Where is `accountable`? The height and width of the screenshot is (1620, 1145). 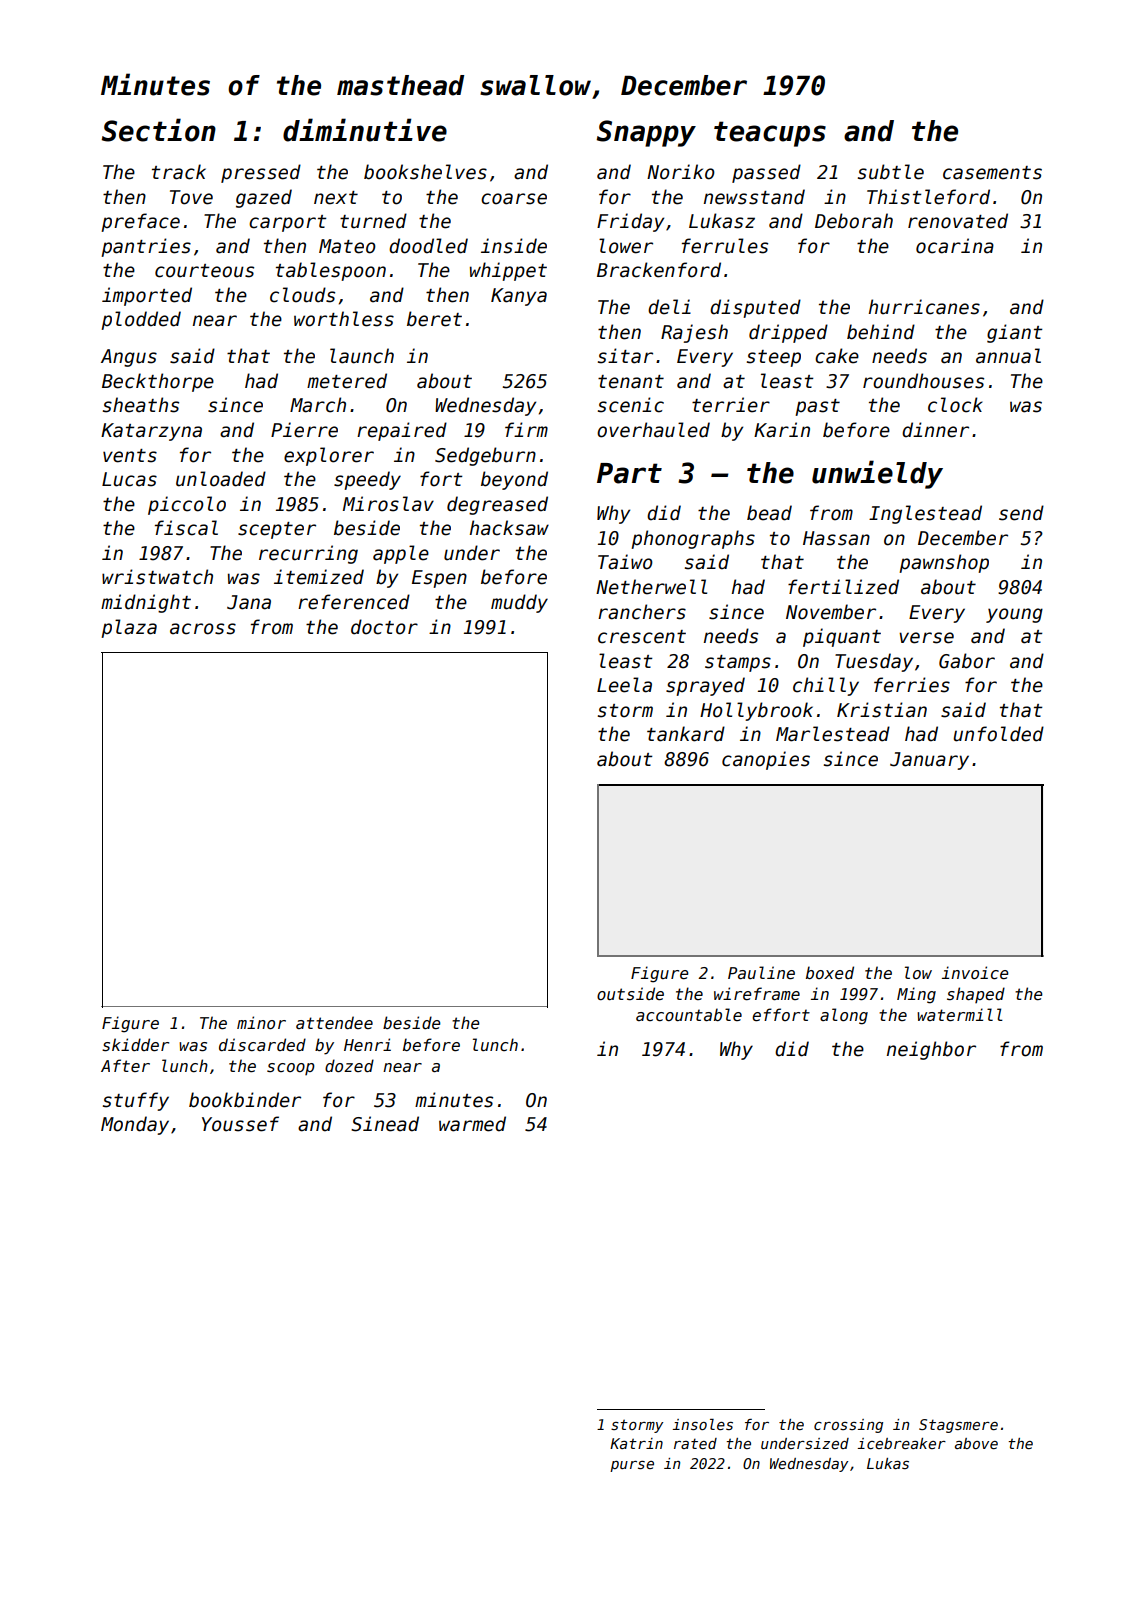
accountable is located at coordinates (689, 1014).
